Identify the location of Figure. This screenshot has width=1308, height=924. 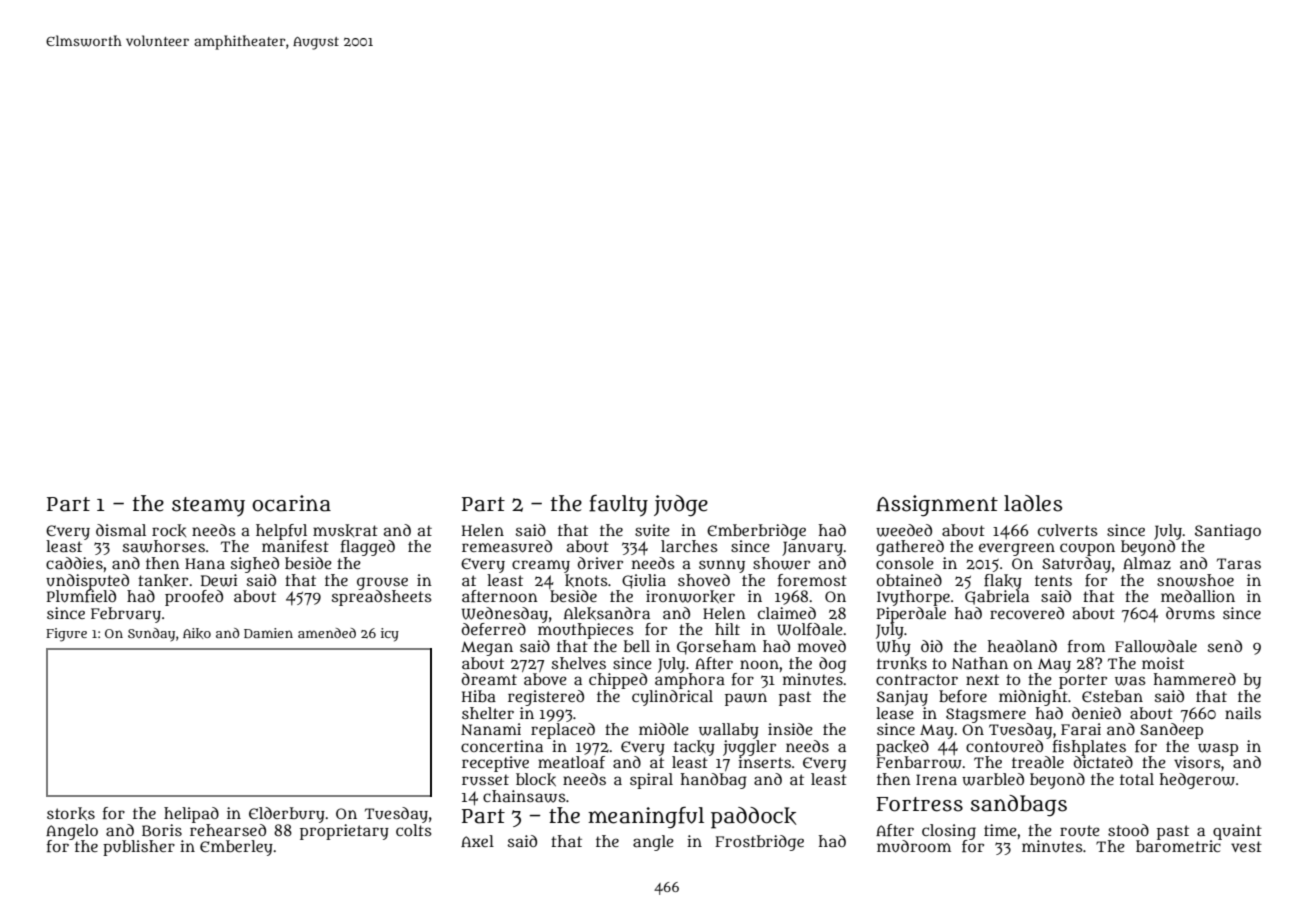
(66, 635).
